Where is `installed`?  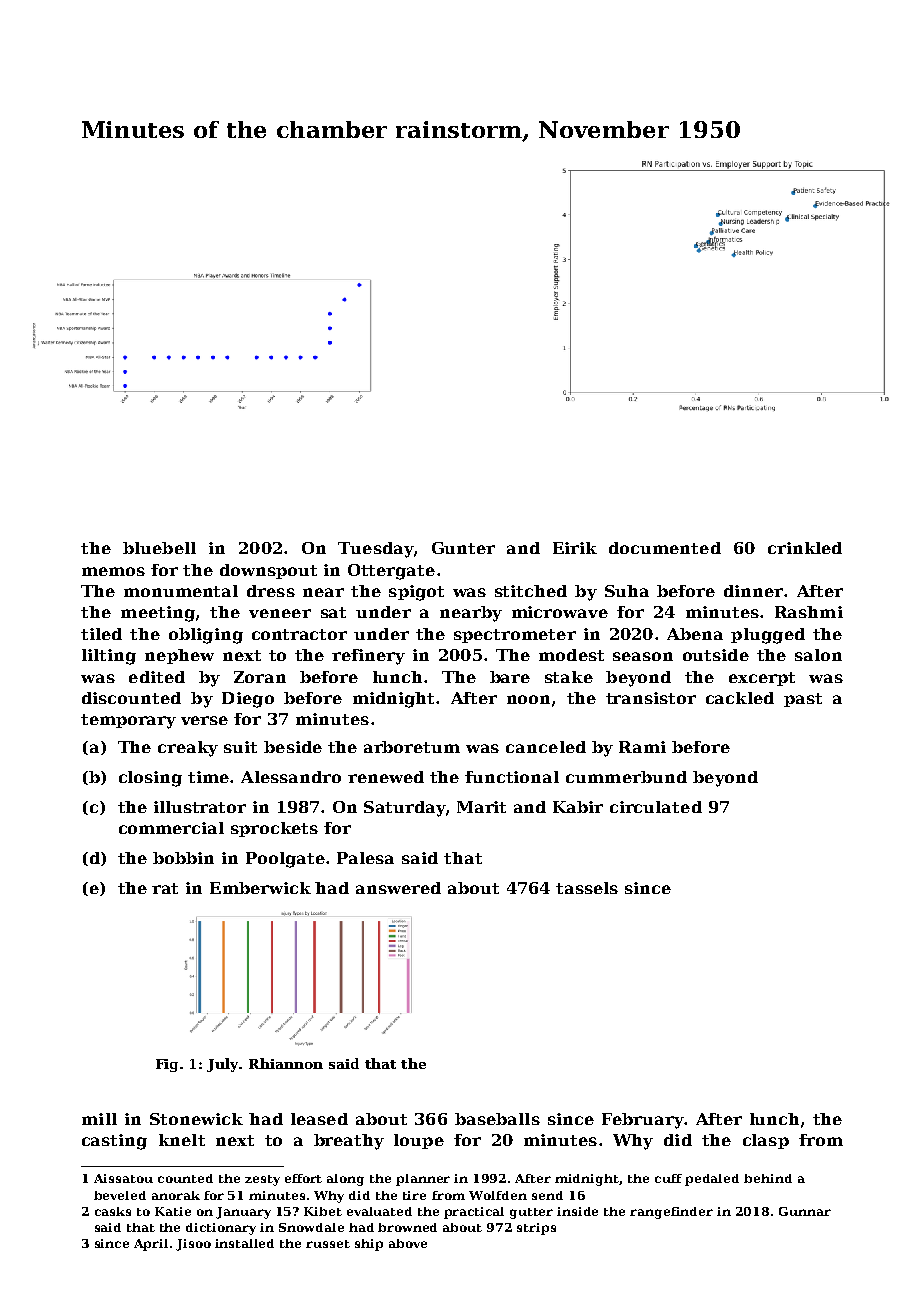 installed is located at coordinates (244, 1243).
